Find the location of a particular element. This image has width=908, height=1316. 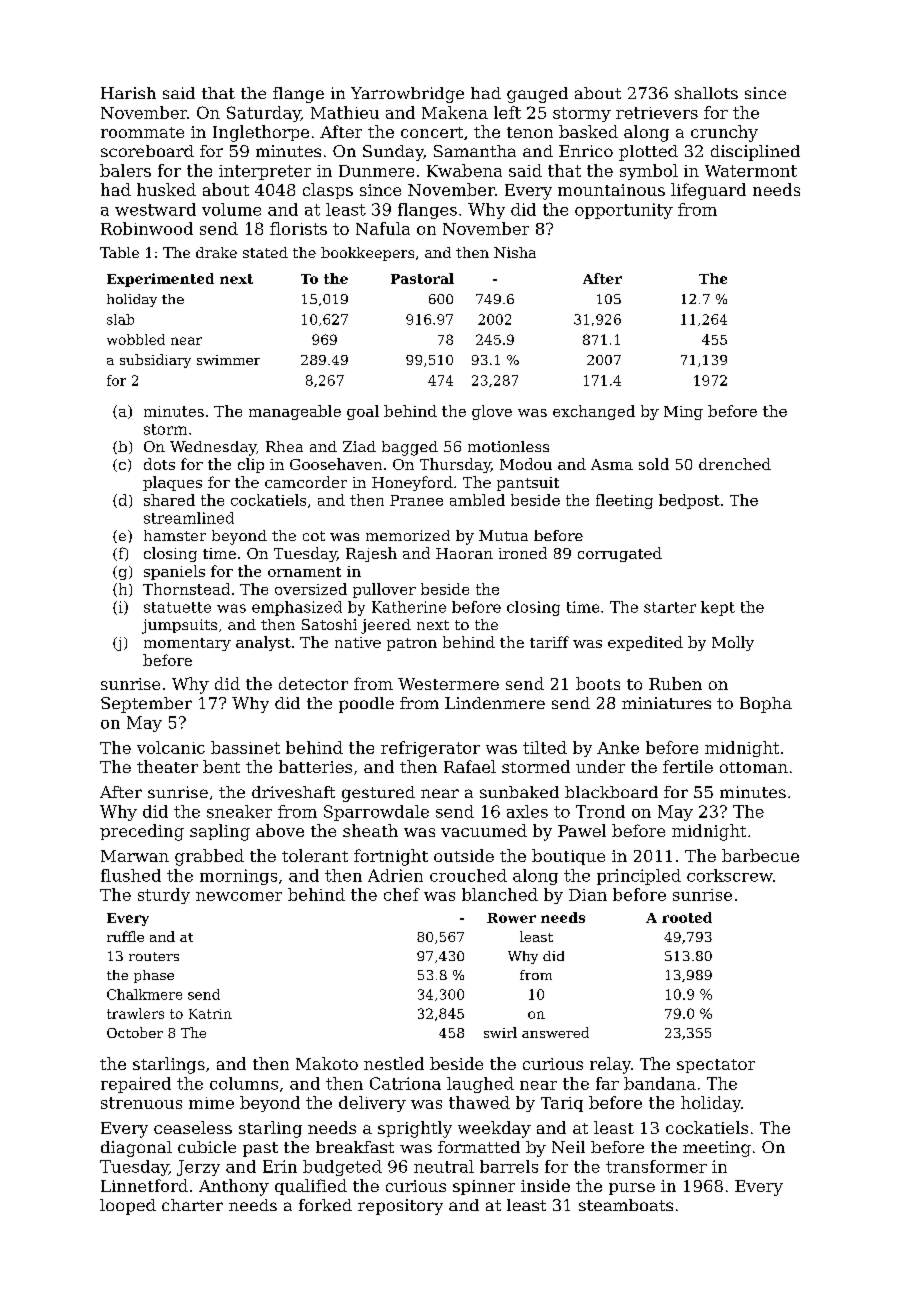

spectator is located at coordinates (716, 1066).
